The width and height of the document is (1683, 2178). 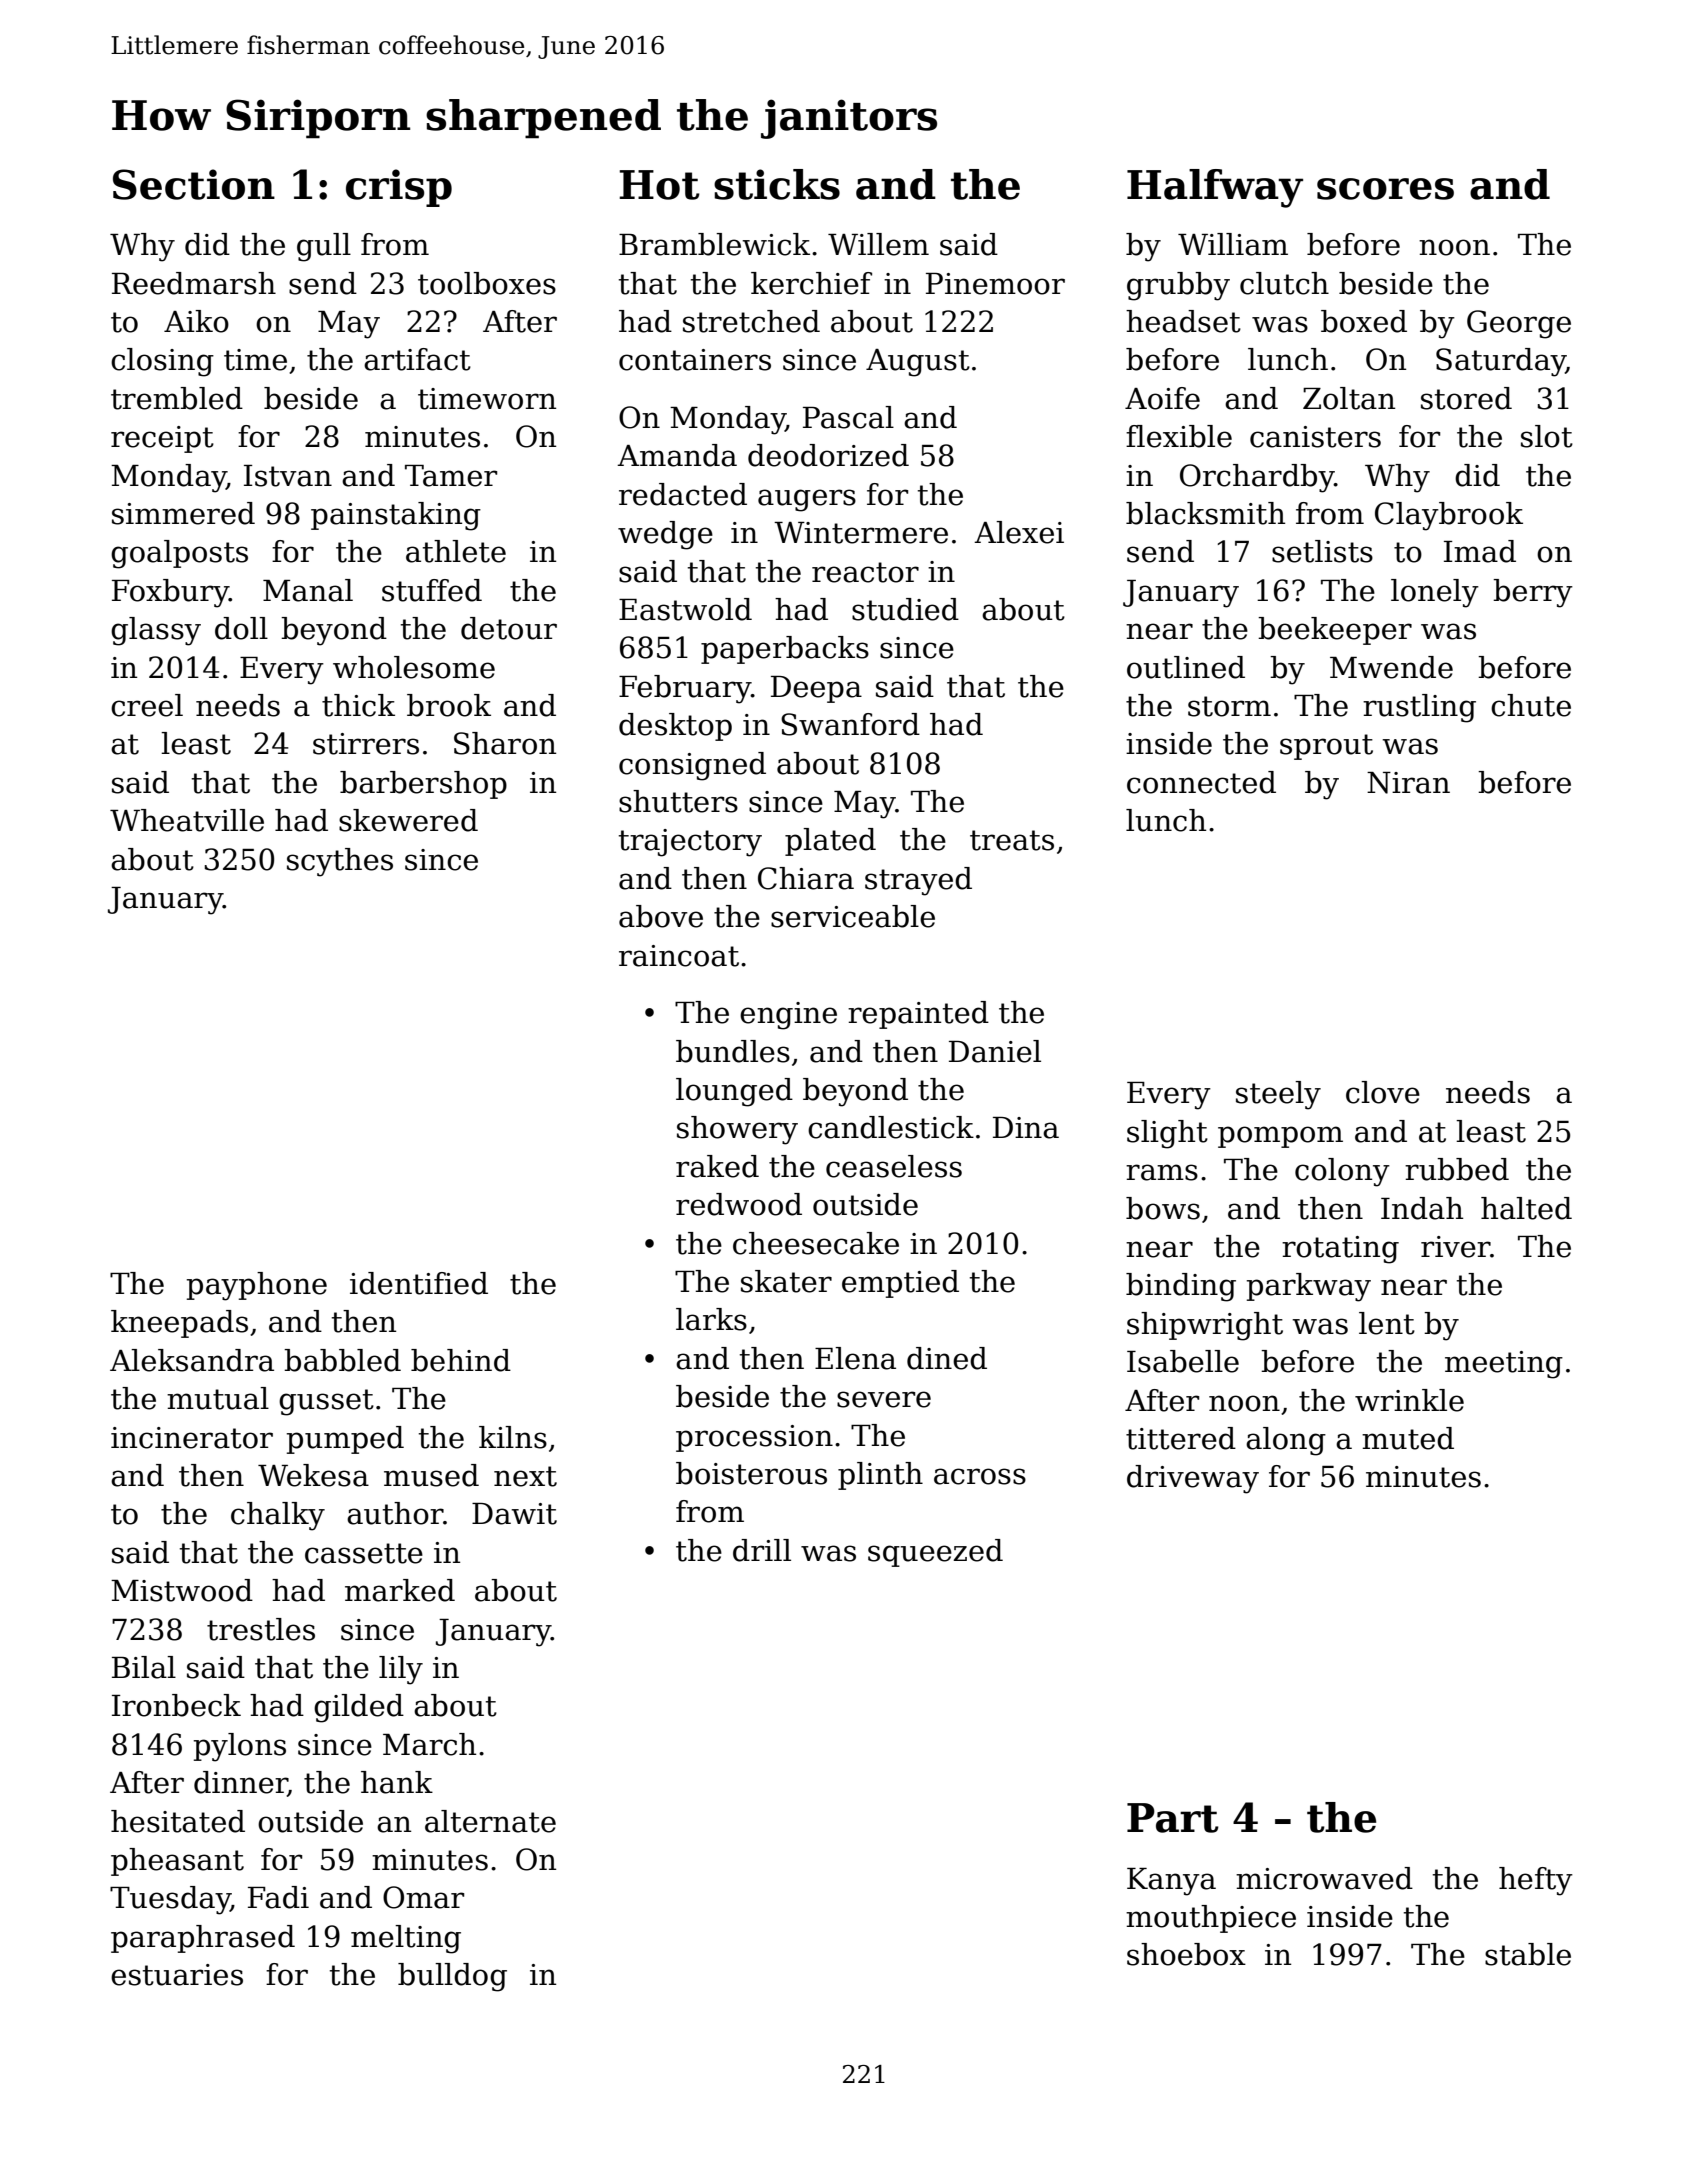 I want to click on berry, so click(x=1533, y=593).
